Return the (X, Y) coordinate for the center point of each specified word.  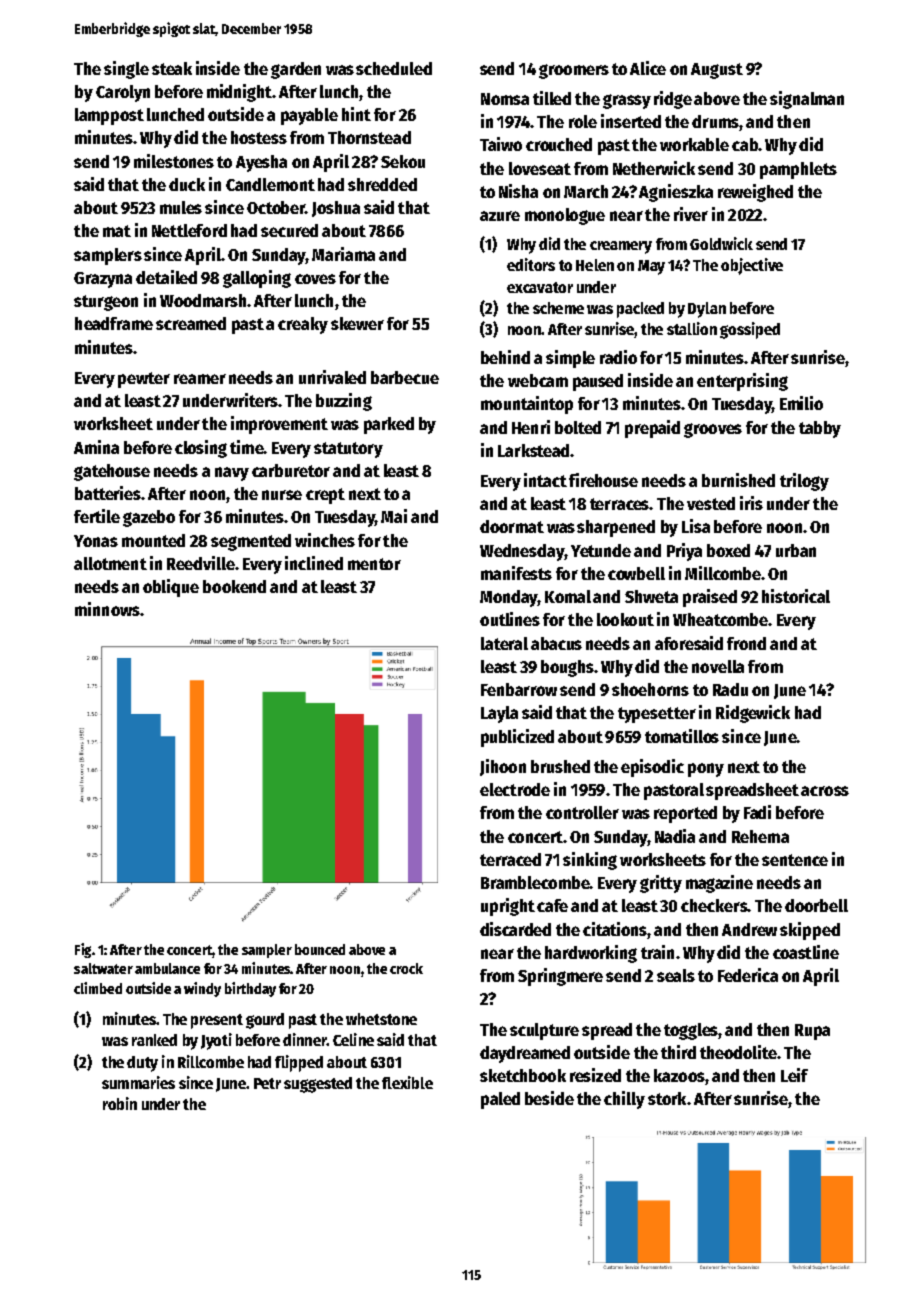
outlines (510, 619)
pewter (144, 380)
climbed (98, 988)
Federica (748, 975)
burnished (738, 480)
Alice (648, 68)
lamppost (109, 116)
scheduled (394, 68)
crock (406, 968)
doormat (512, 526)
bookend (234, 586)
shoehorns (650, 689)
